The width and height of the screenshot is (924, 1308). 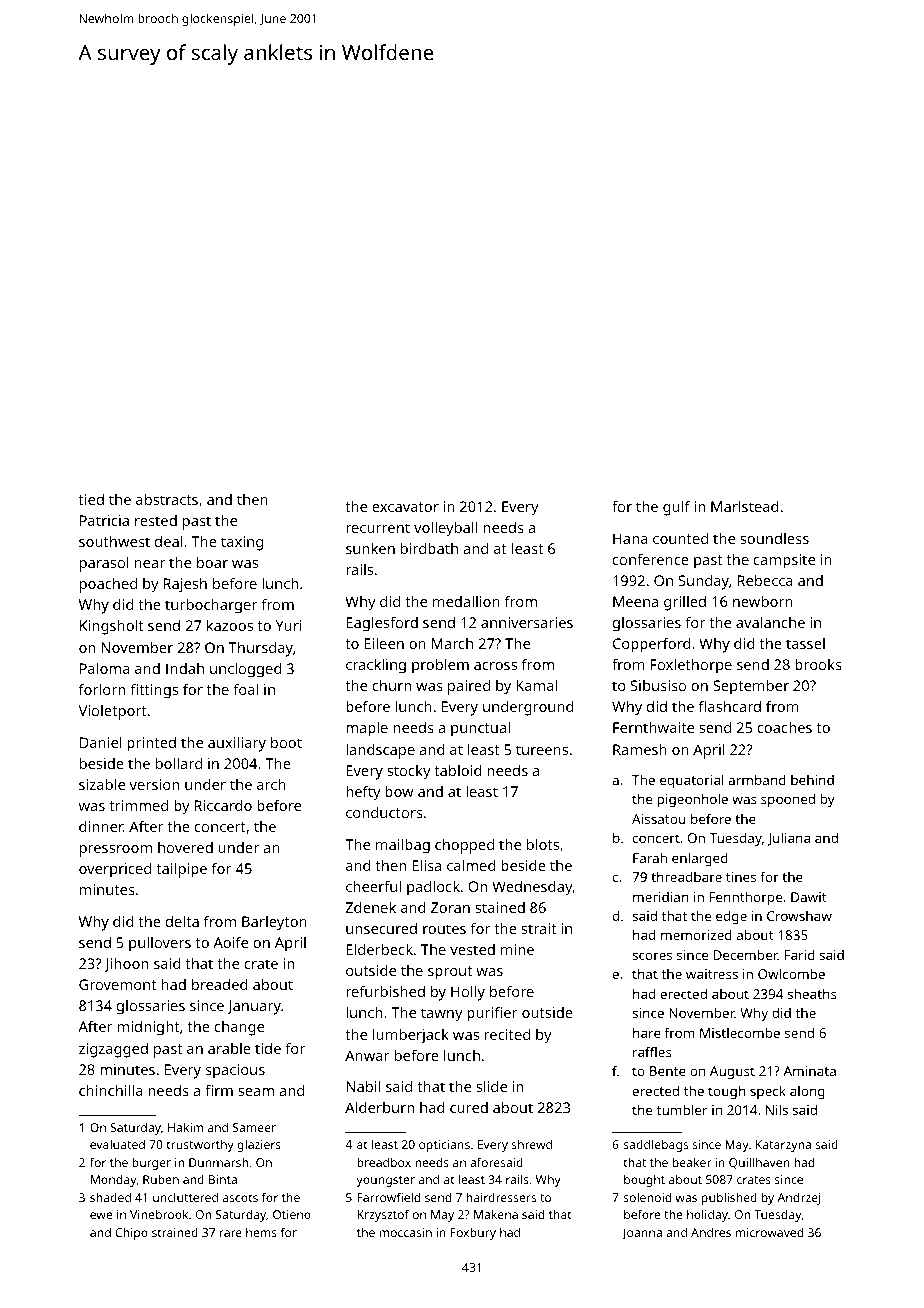 What do you see at coordinates (799, 916) in the screenshot?
I see `Crowshaw` at bounding box center [799, 916].
